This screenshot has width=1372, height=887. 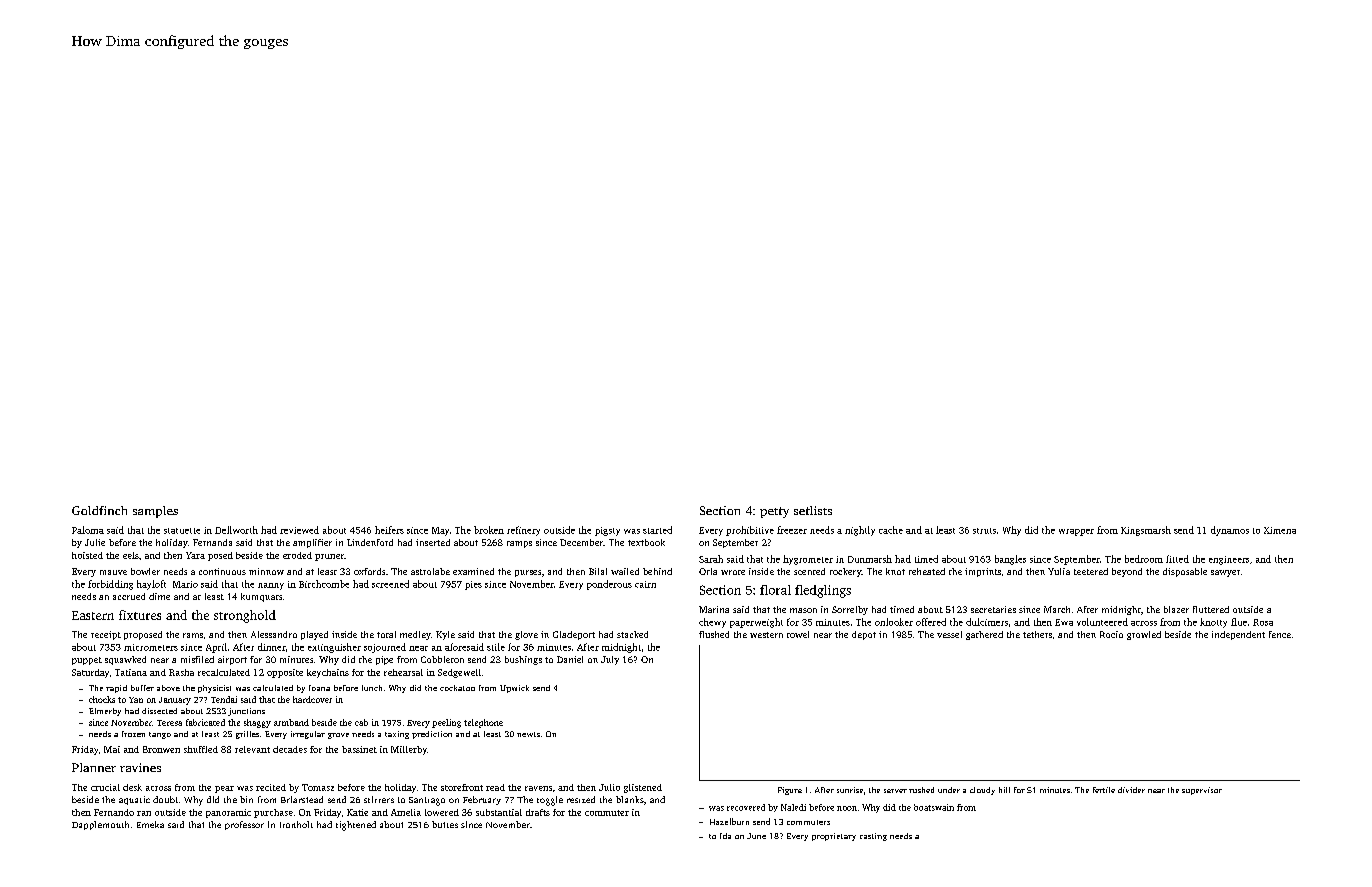 I want to click on gathered, so click(x=984, y=635).
